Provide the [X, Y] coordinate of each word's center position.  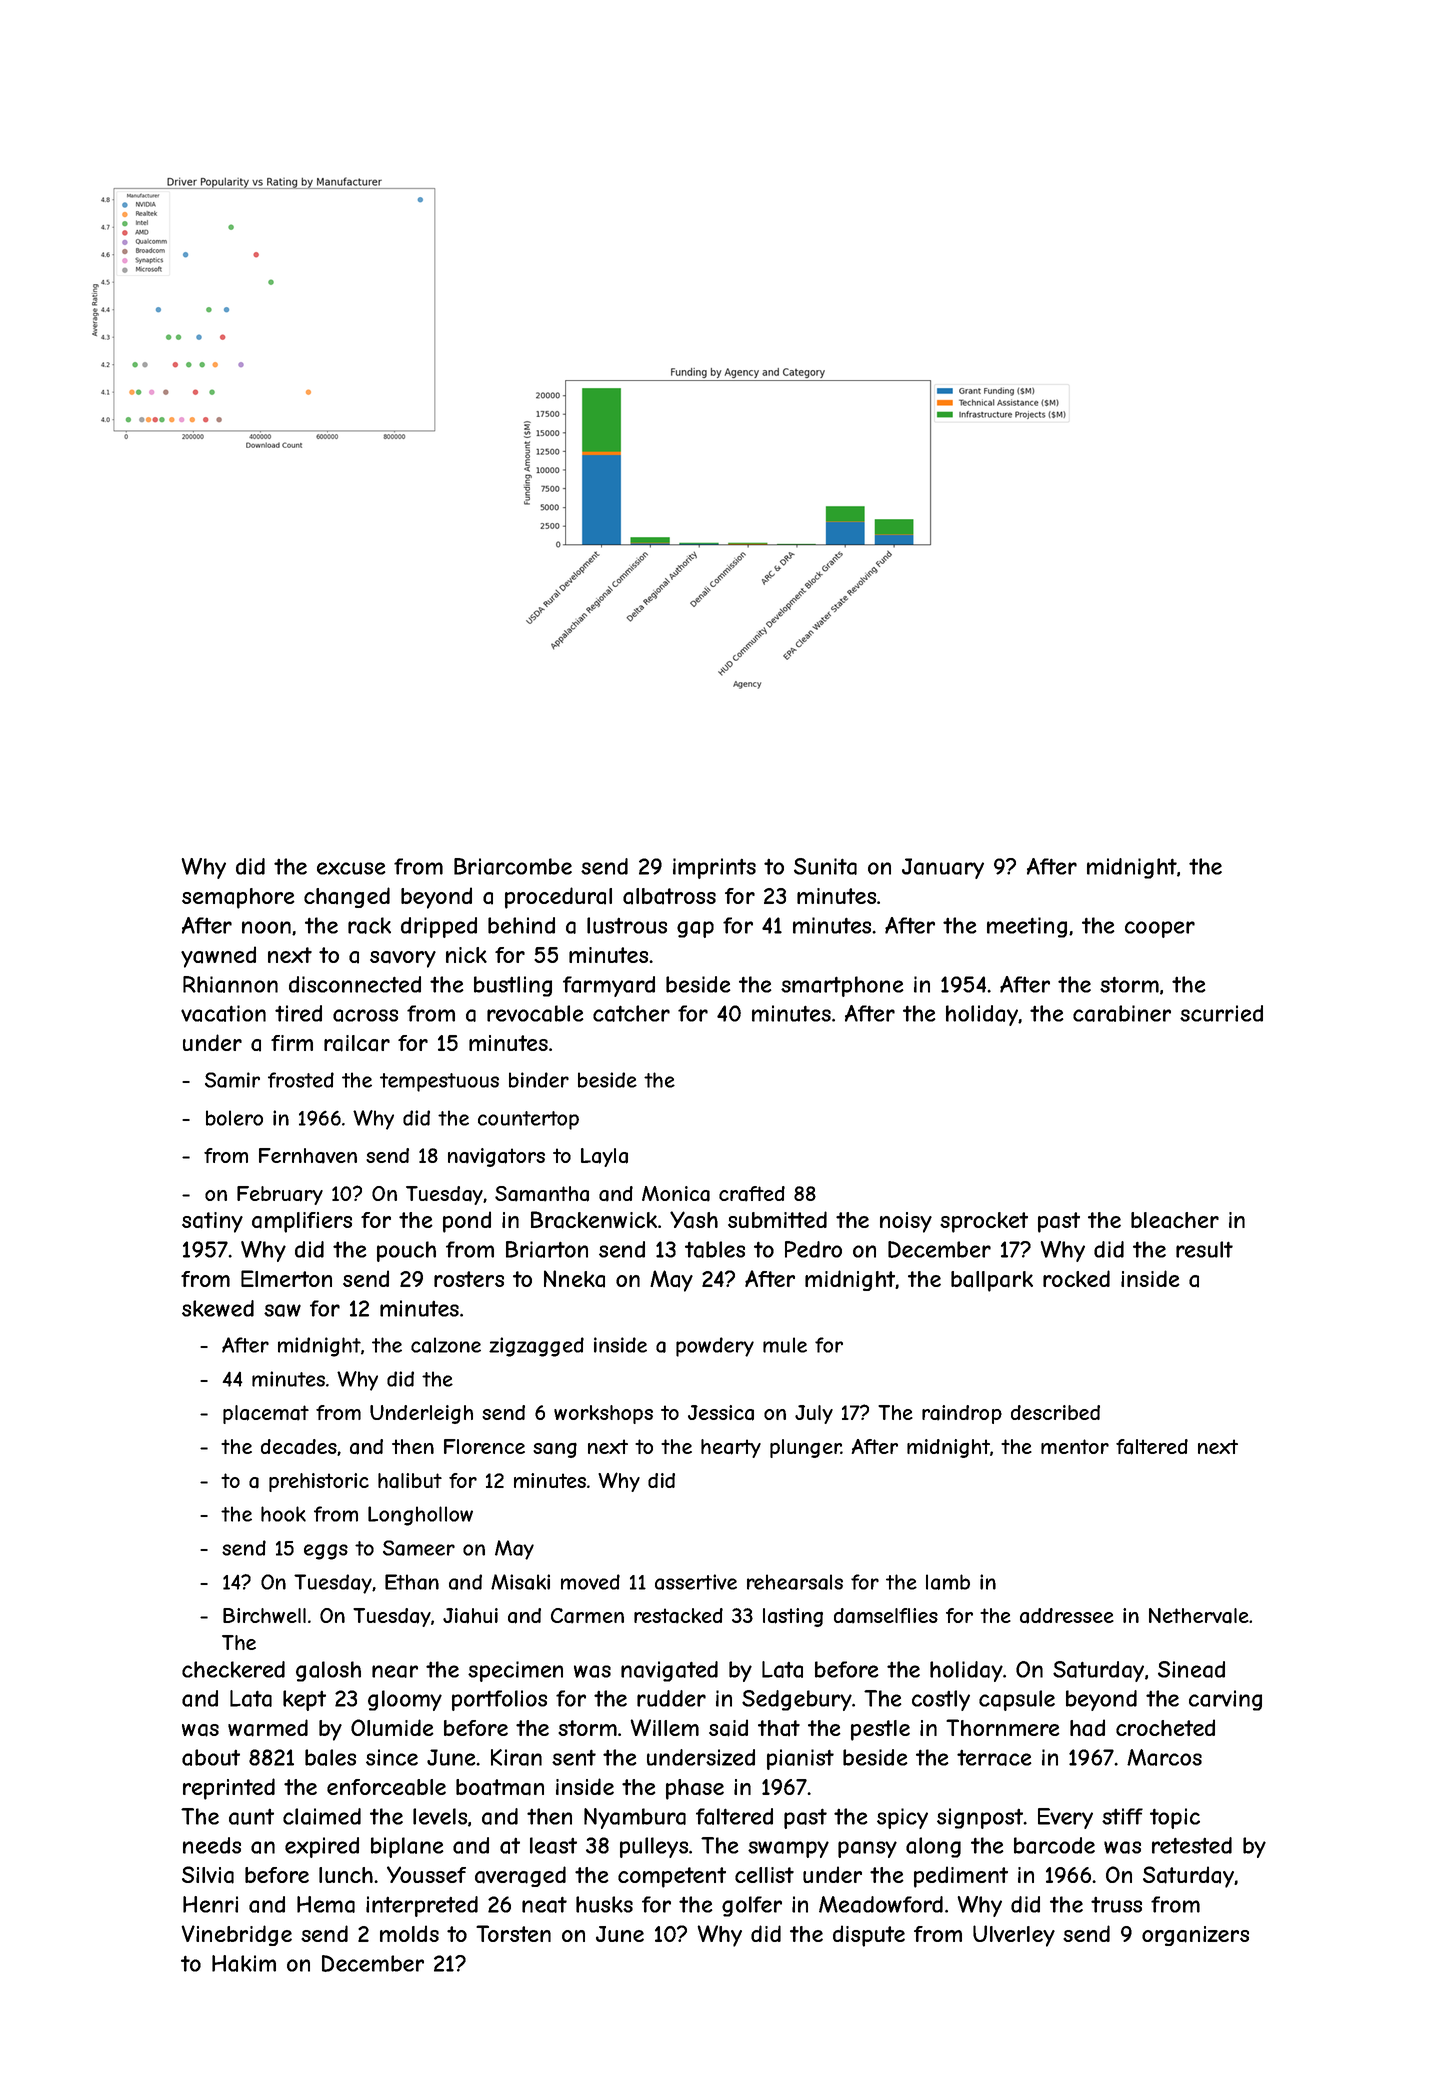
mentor [1075, 1446]
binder [539, 1080]
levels [440, 1816]
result [1204, 1249]
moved [590, 1582]
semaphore [238, 898]
